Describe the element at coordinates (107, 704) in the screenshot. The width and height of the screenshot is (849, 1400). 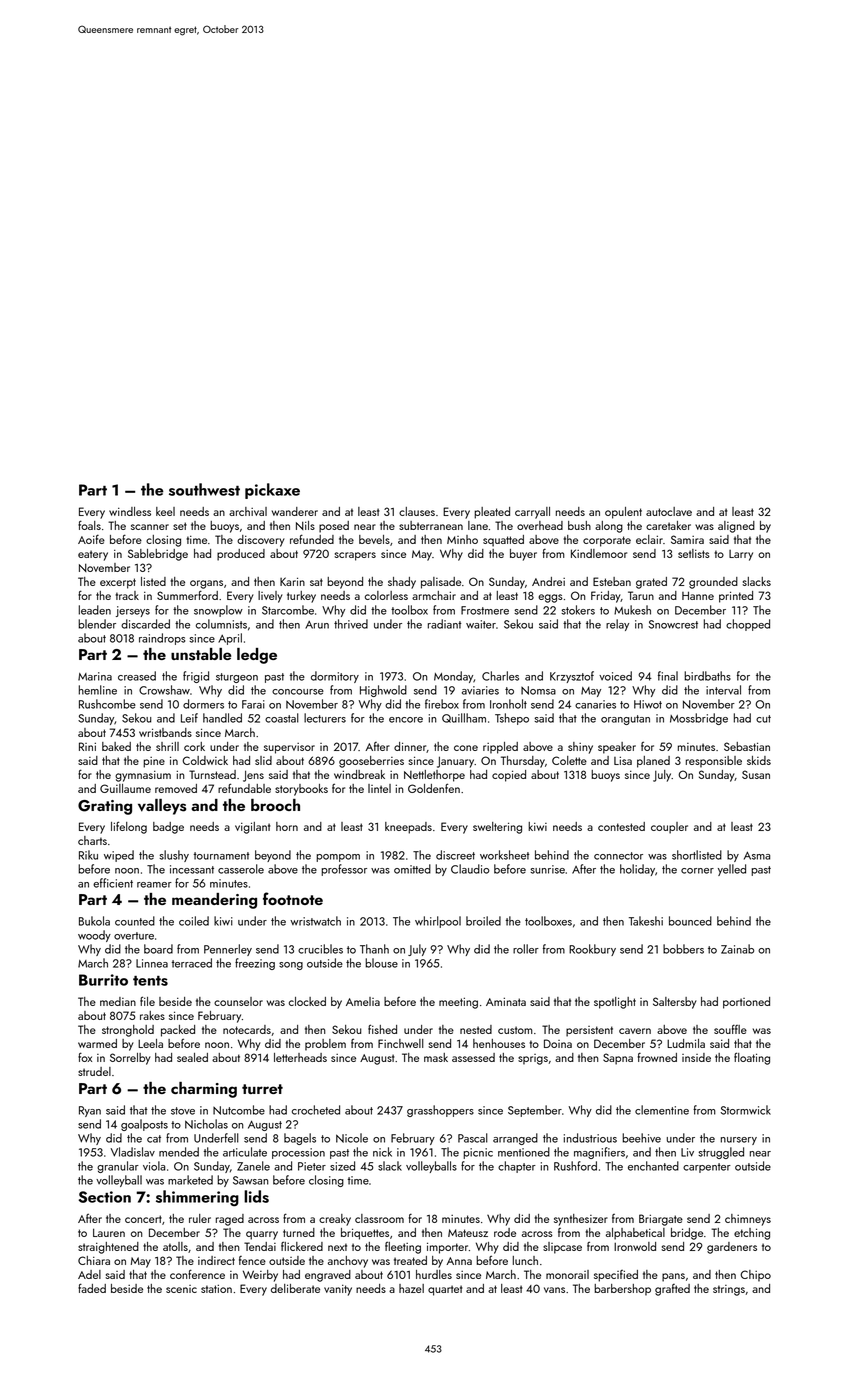
I see `Rushcombe` at that location.
